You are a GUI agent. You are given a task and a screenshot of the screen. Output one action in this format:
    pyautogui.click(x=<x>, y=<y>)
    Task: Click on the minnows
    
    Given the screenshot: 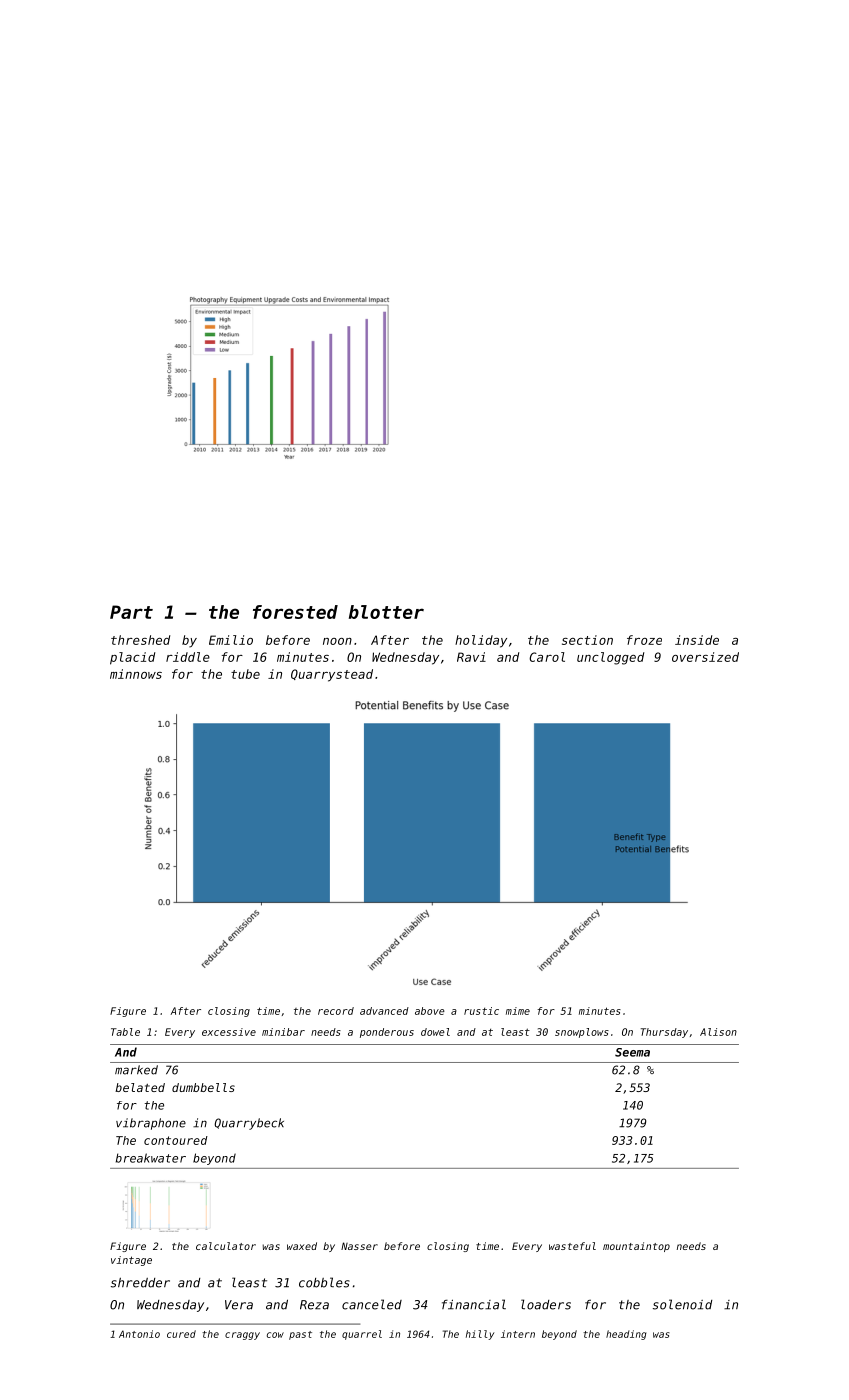 What is the action you would take?
    pyautogui.click(x=136, y=674)
